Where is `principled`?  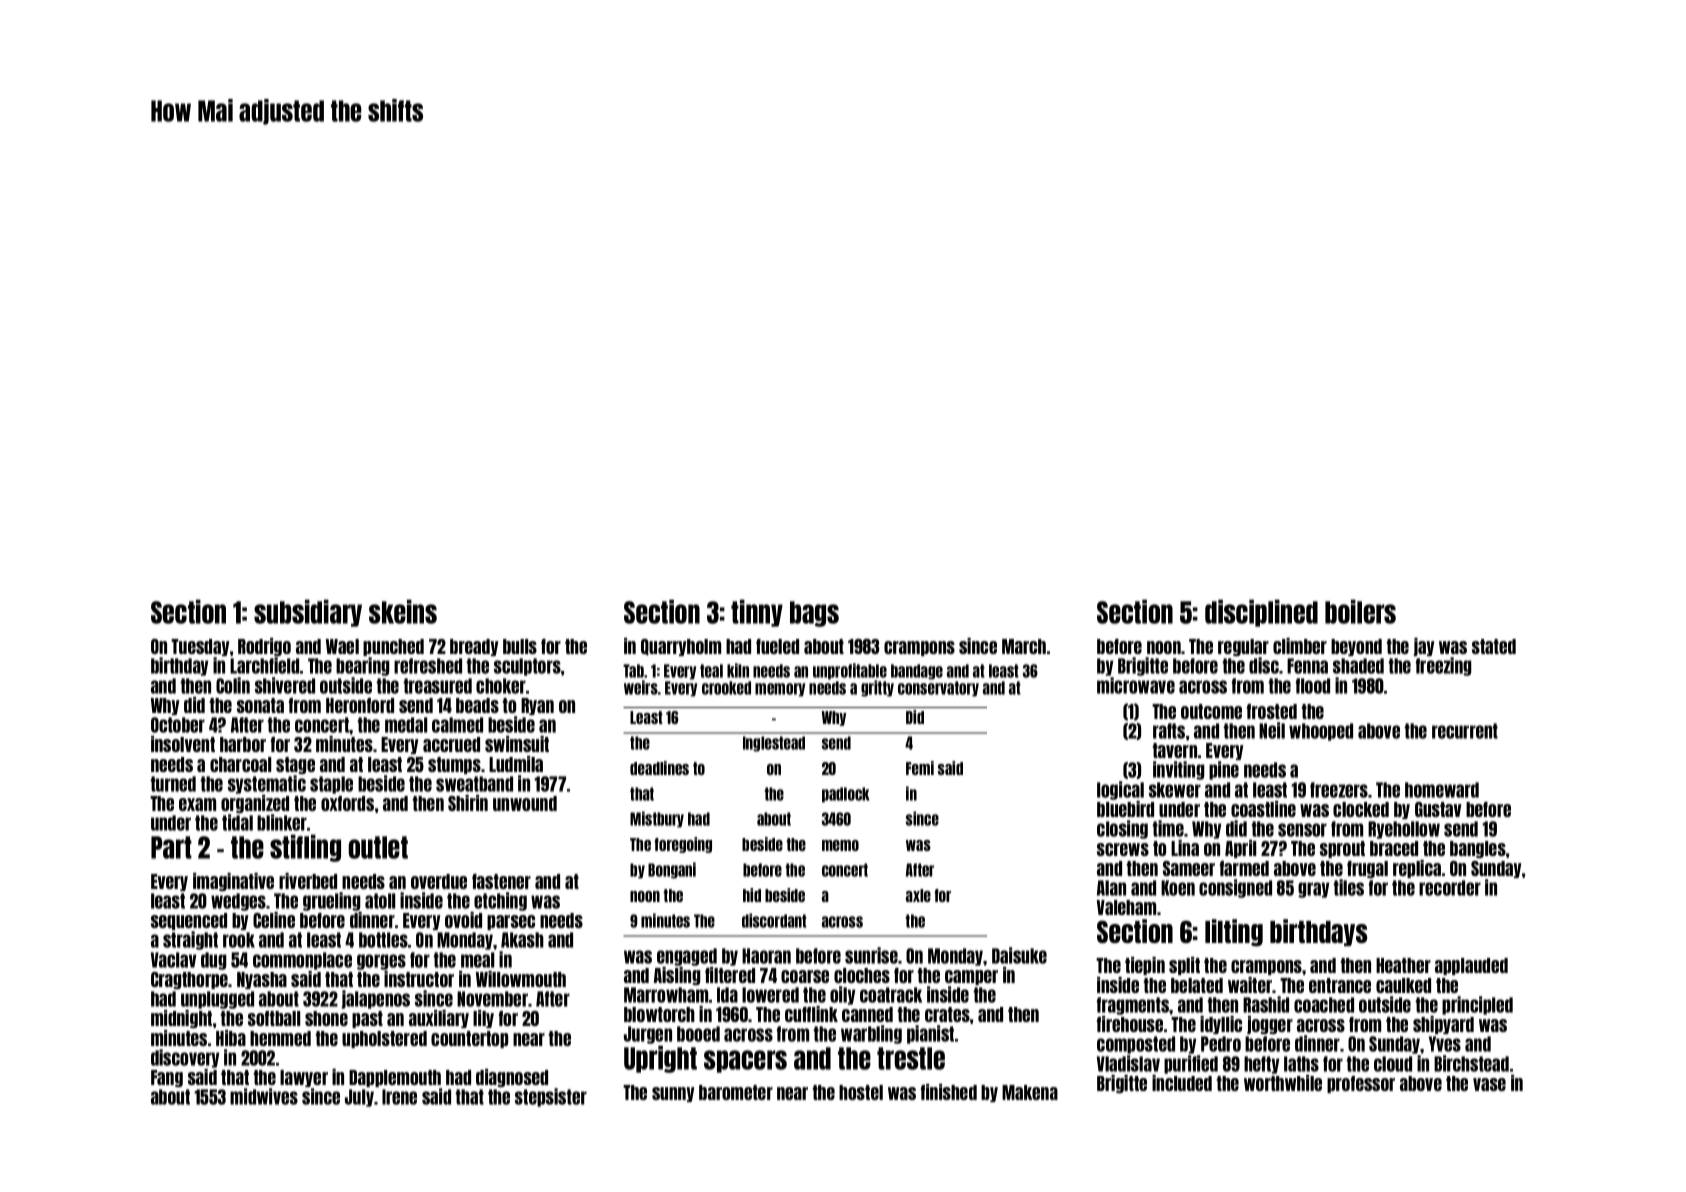
principled is located at coordinates (1477, 1005).
